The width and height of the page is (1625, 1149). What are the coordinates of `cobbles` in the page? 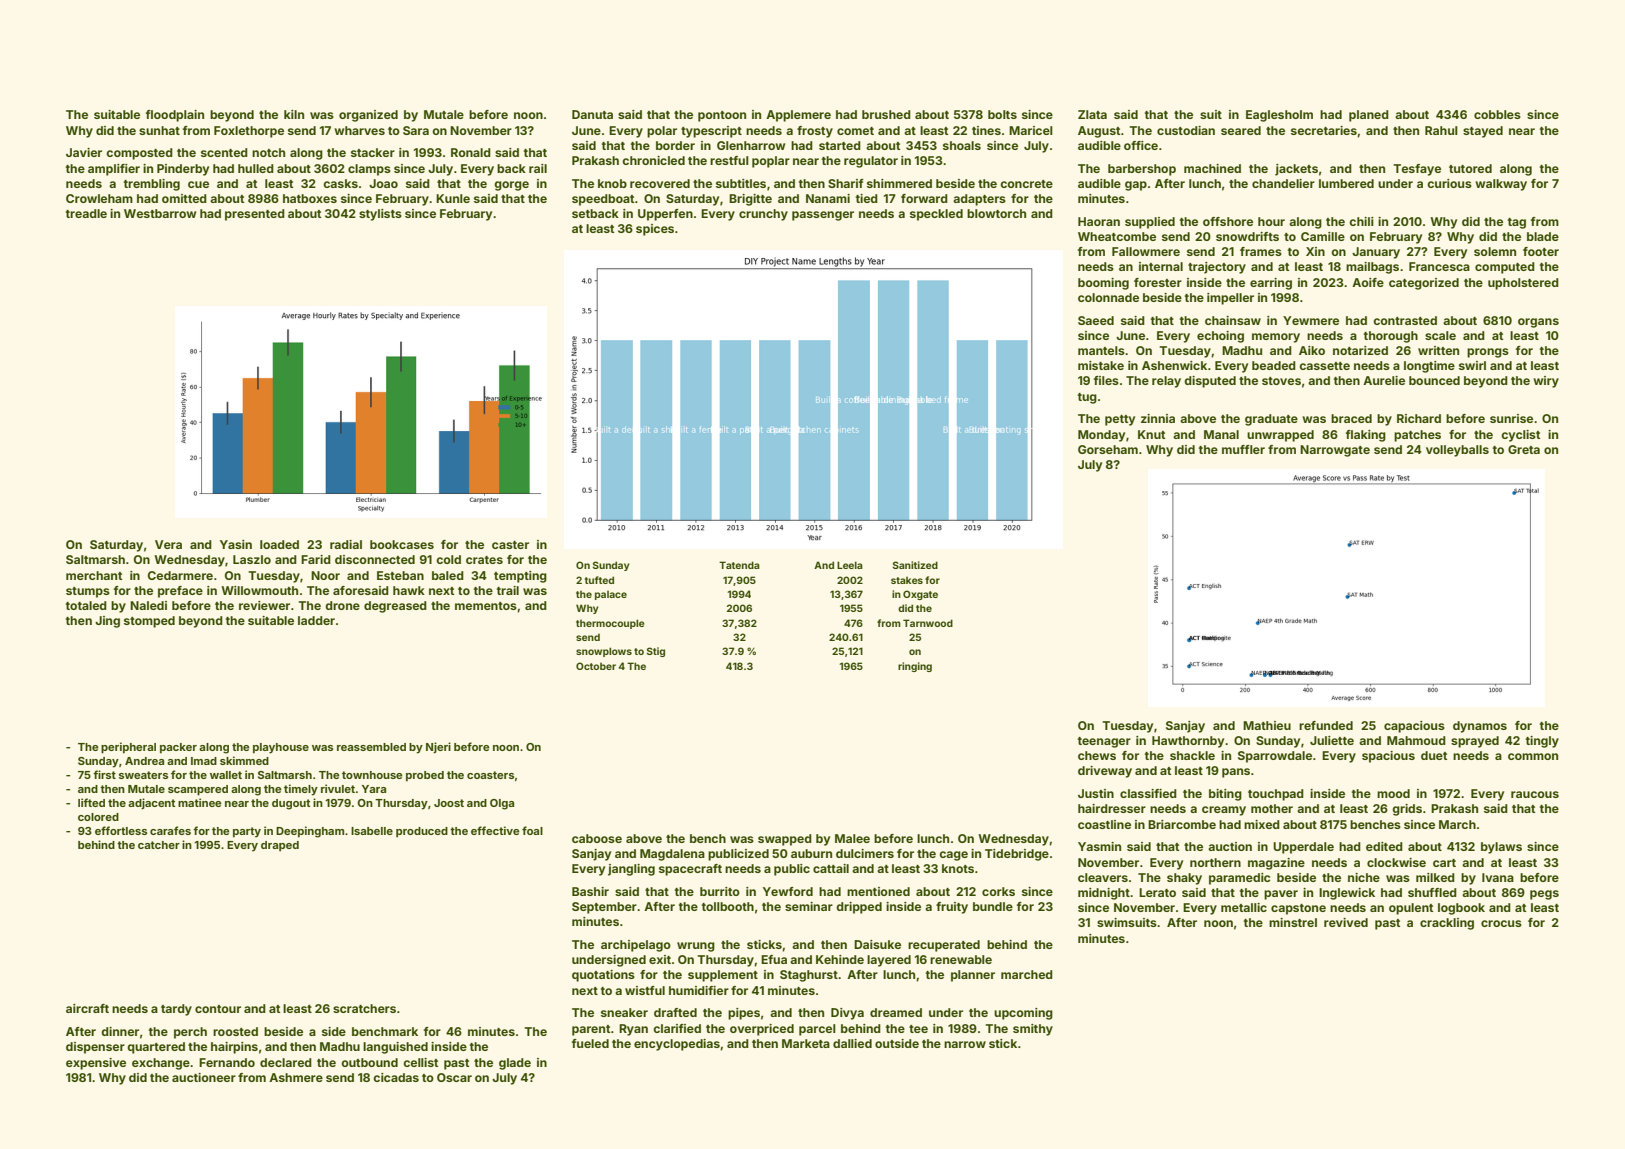 It's located at (1497, 114).
